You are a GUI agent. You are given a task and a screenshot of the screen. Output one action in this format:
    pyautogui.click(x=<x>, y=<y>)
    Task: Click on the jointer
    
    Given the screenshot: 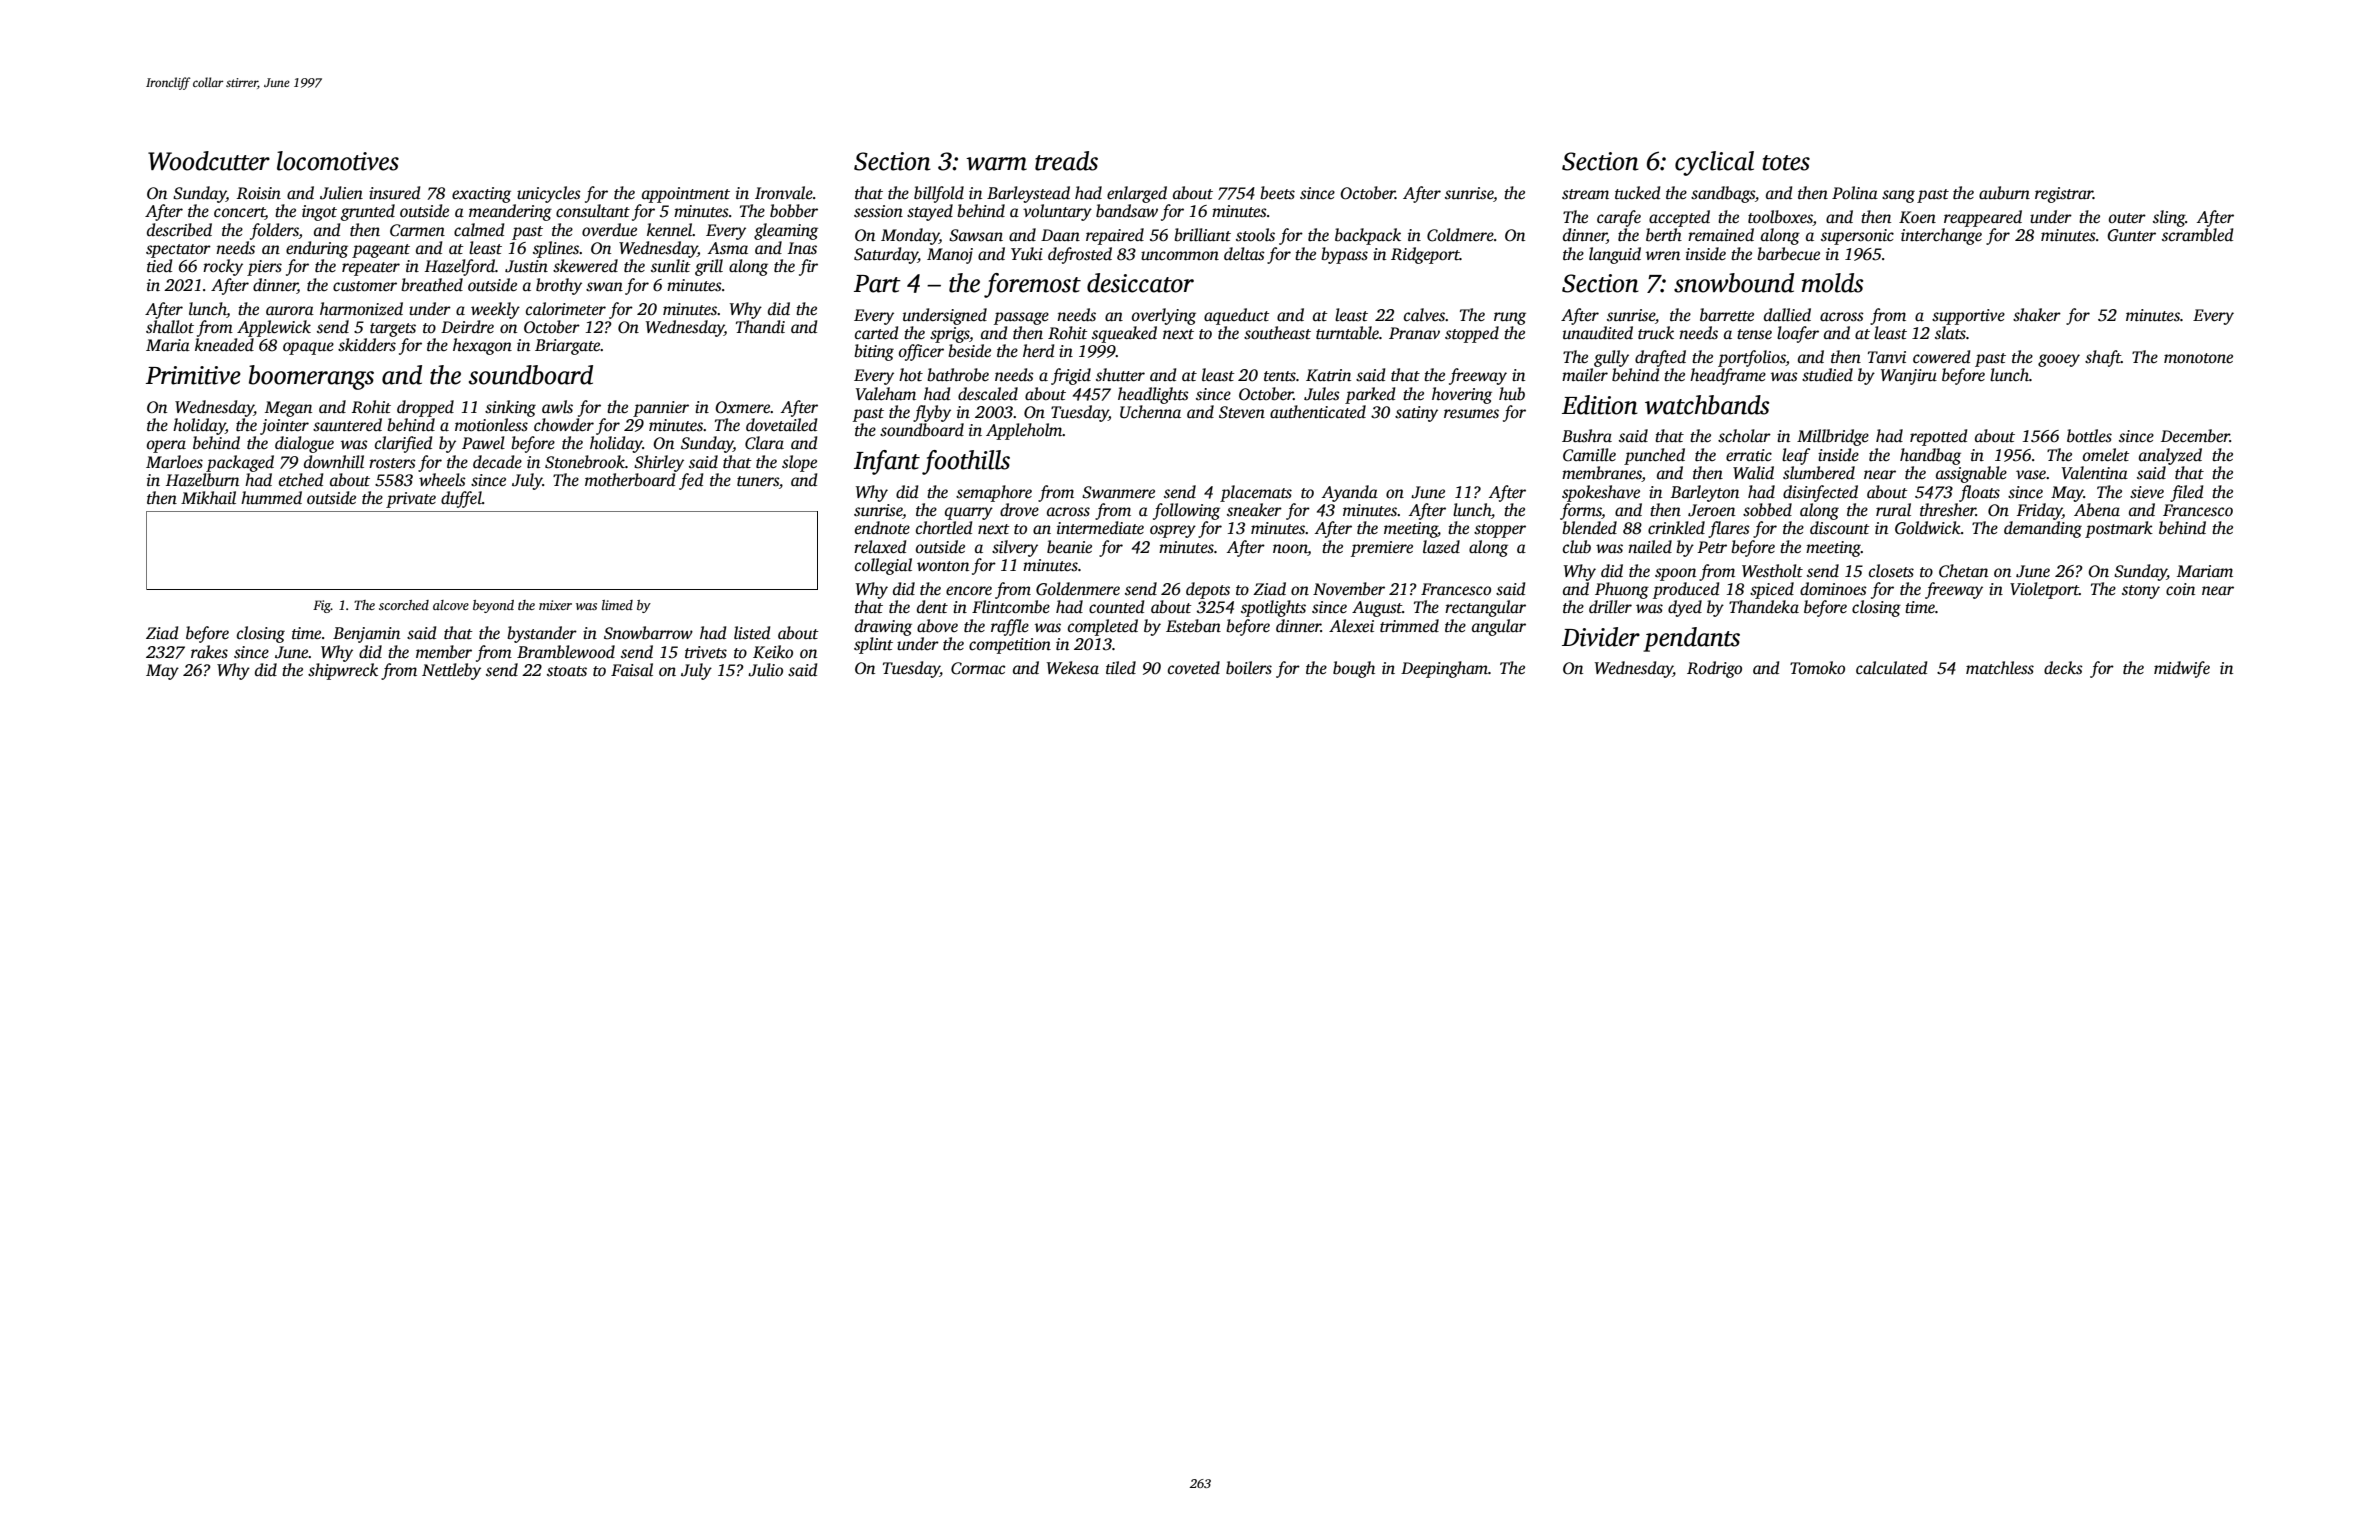 What is the action you would take?
    pyautogui.click(x=284, y=427)
